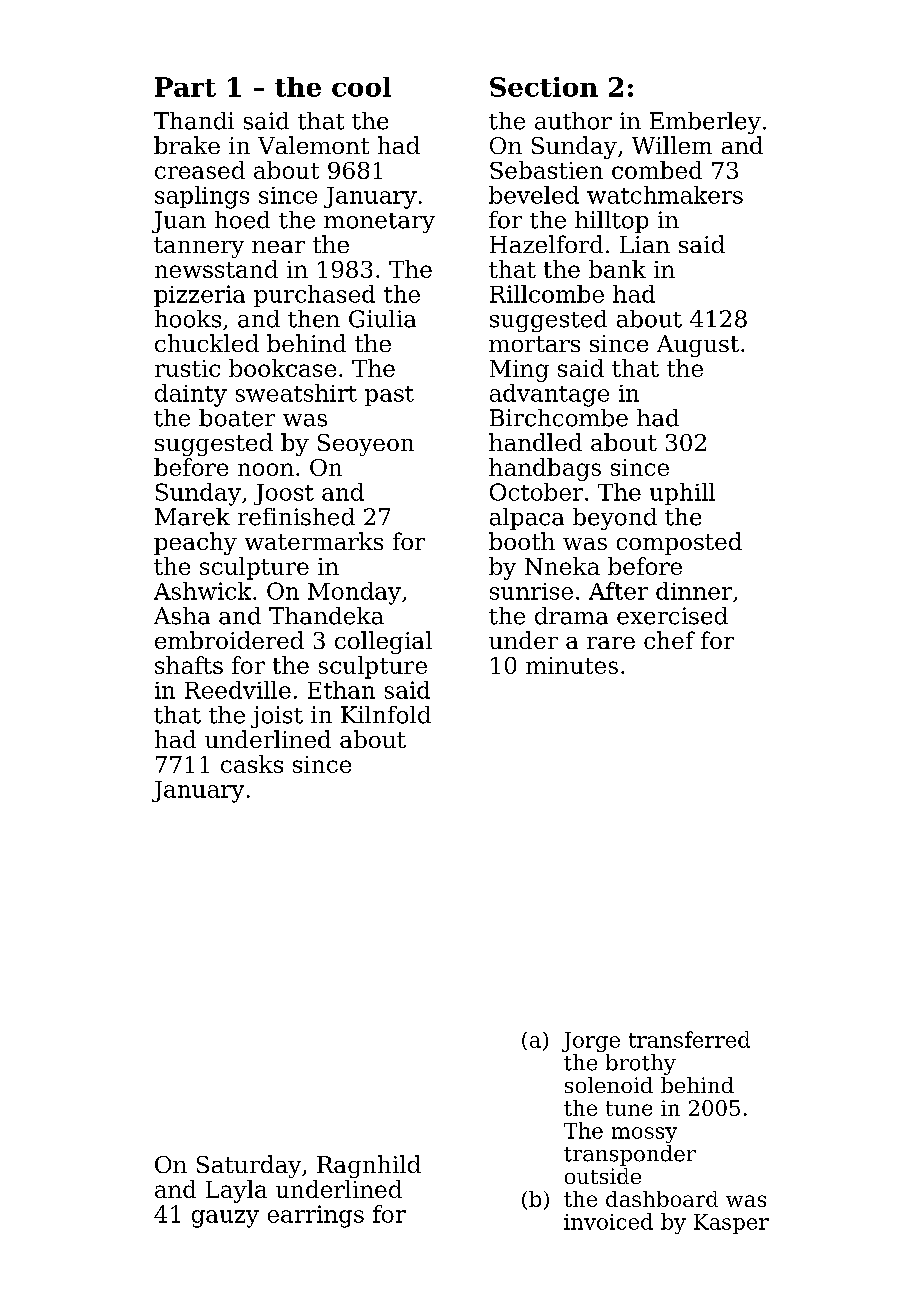  I want to click on past, so click(389, 396).
